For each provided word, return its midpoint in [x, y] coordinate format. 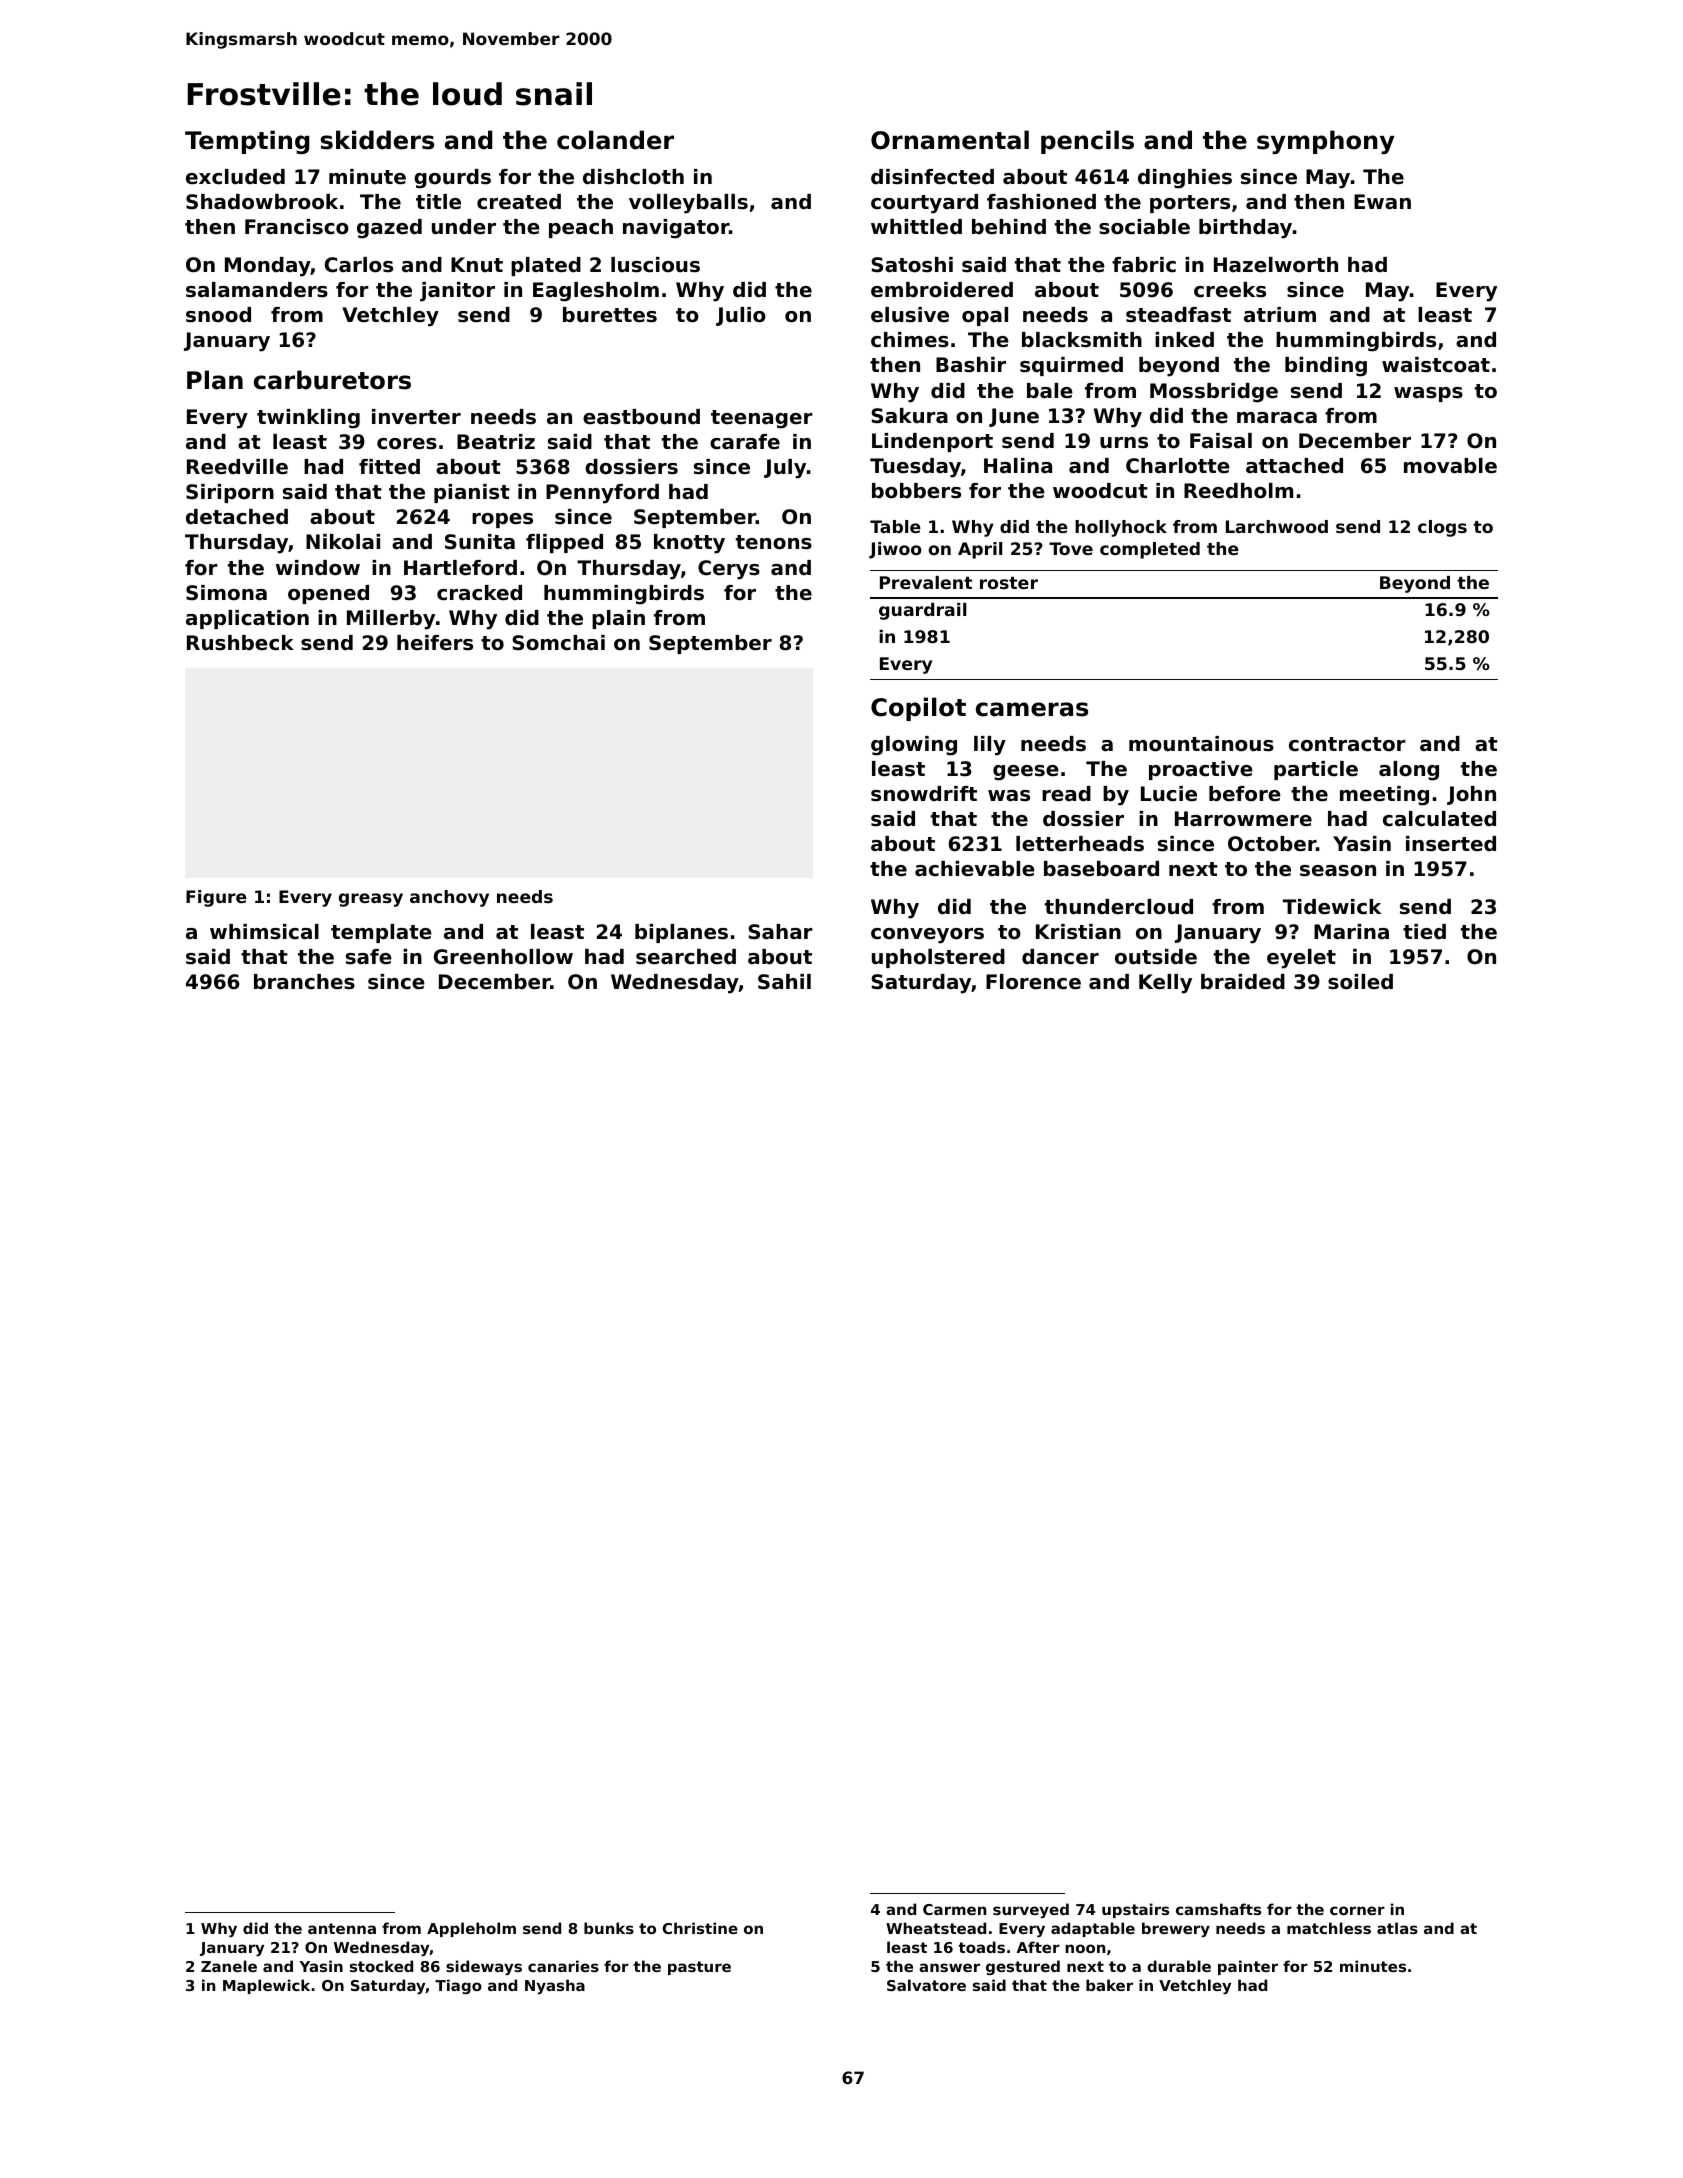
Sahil [784, 982]
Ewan [1382, 202]
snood [218, 315]
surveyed [1031, 1910]
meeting [1384, 796]
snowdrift [924, 794]
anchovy [449, 898]
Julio [741, 316]
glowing [914, 746]
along [1409, 771]
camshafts [1218, 1909]
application [247, 619]
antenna [342, 1928]
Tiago [458, 1986]
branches [304, 982]
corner [1357, 1910]
